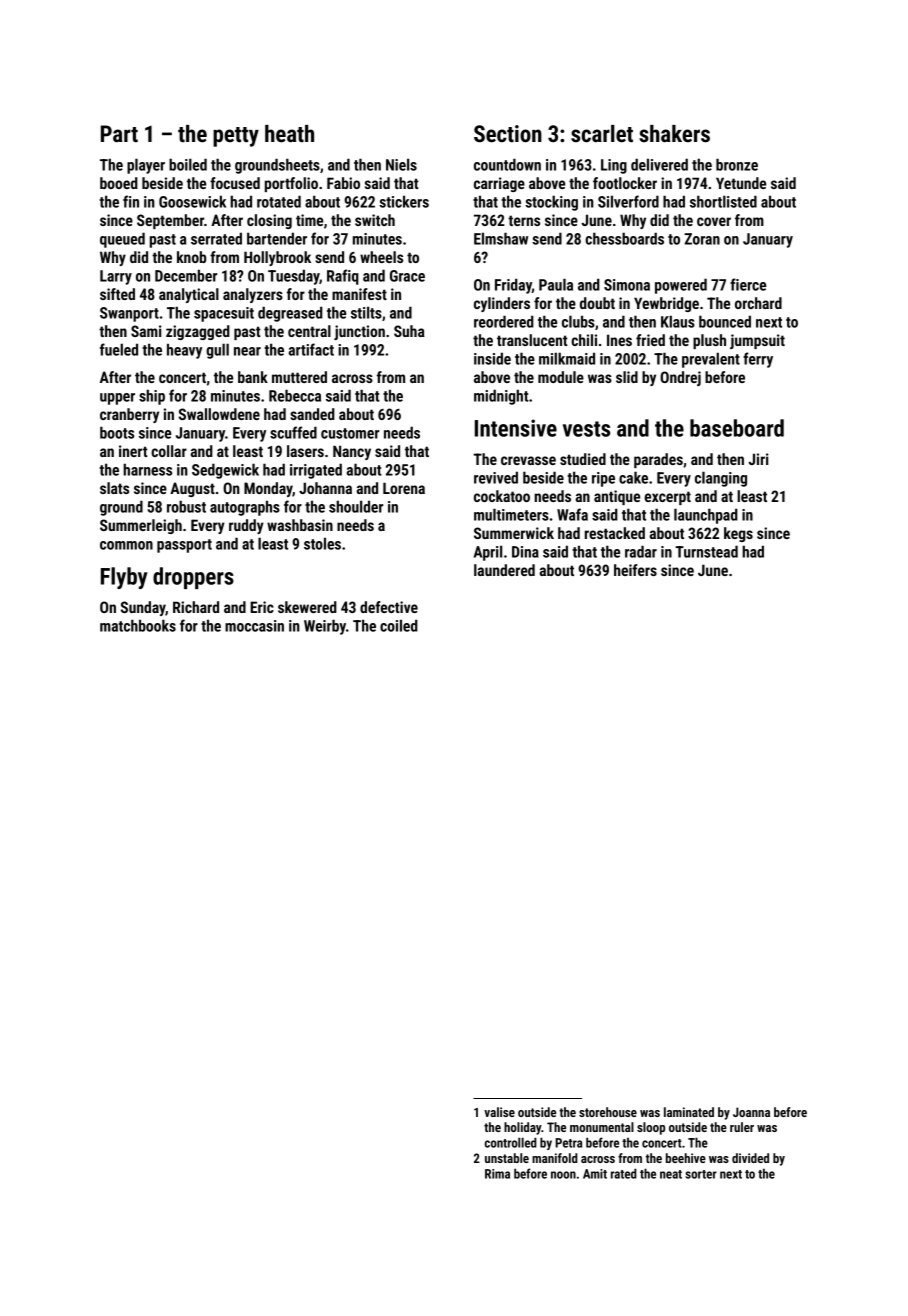 This screenshot has height=1316, width=908. I want to click on Suha, so click(409, 331).
